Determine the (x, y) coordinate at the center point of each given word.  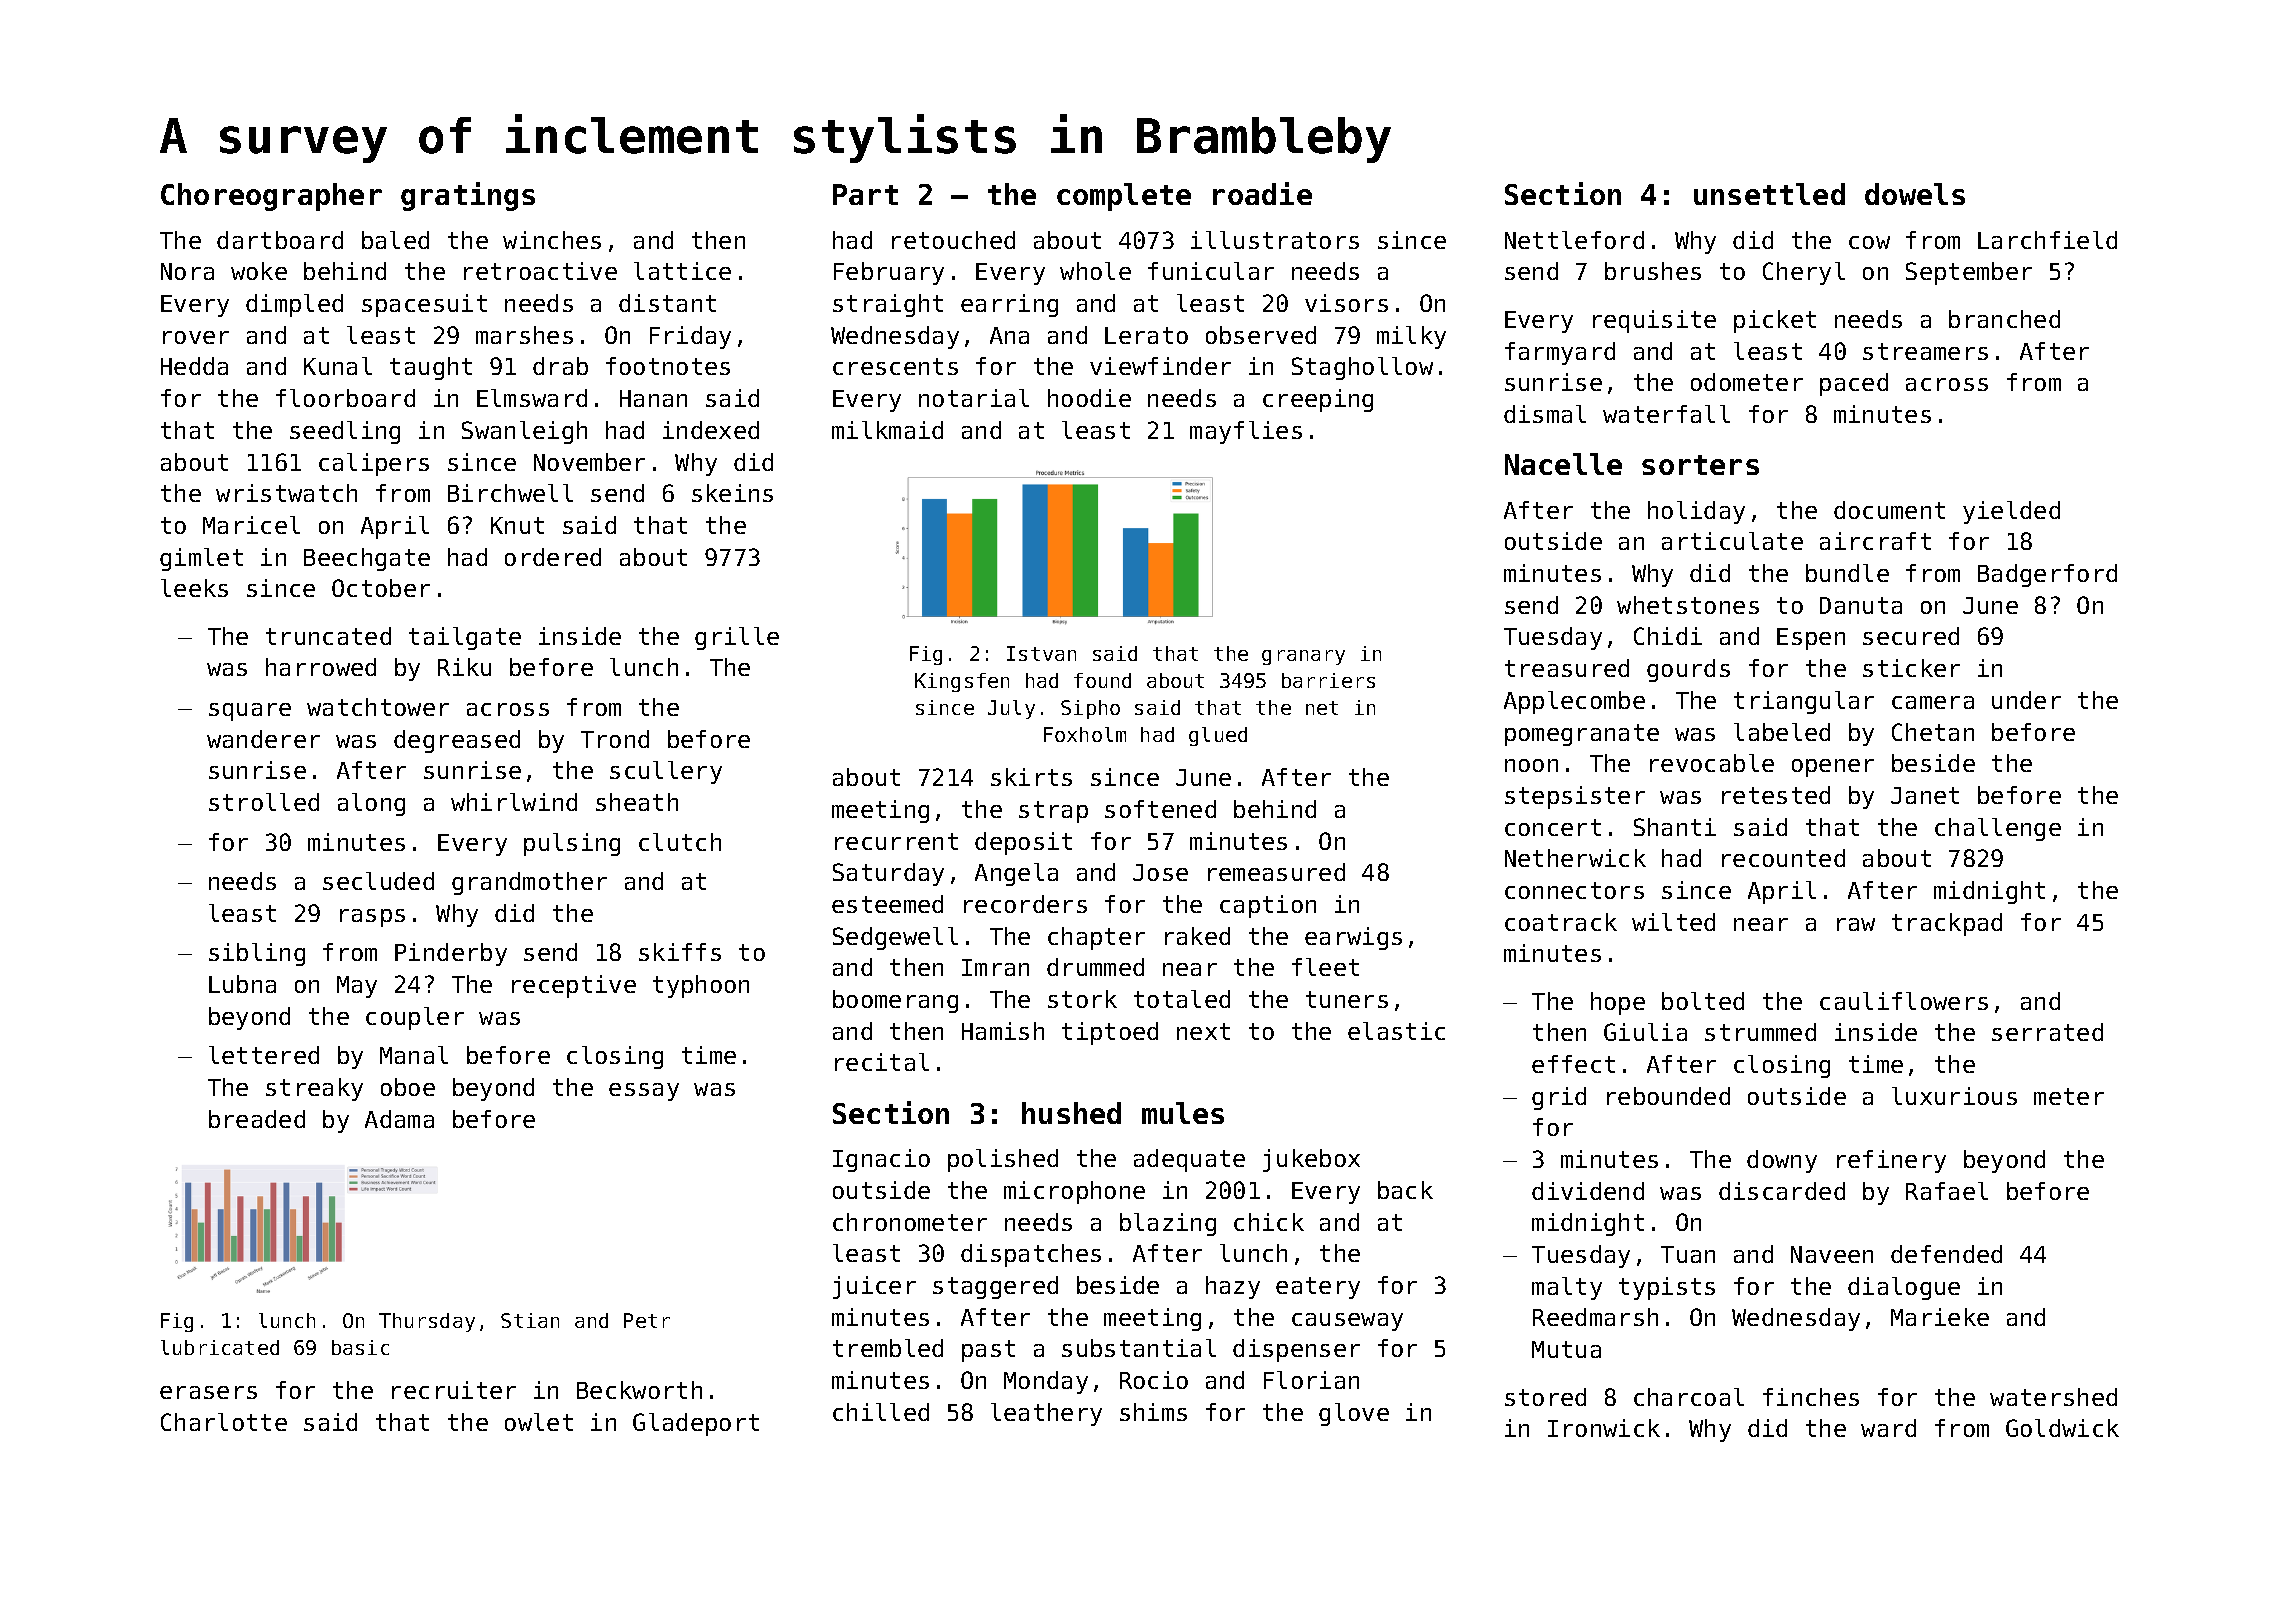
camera (1933, 702)
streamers (1925, 351)
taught (431, 368)
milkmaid (887, 430)
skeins (732, 493)
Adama (399, 1119)
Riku (464, 667)
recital (882, 1062)
